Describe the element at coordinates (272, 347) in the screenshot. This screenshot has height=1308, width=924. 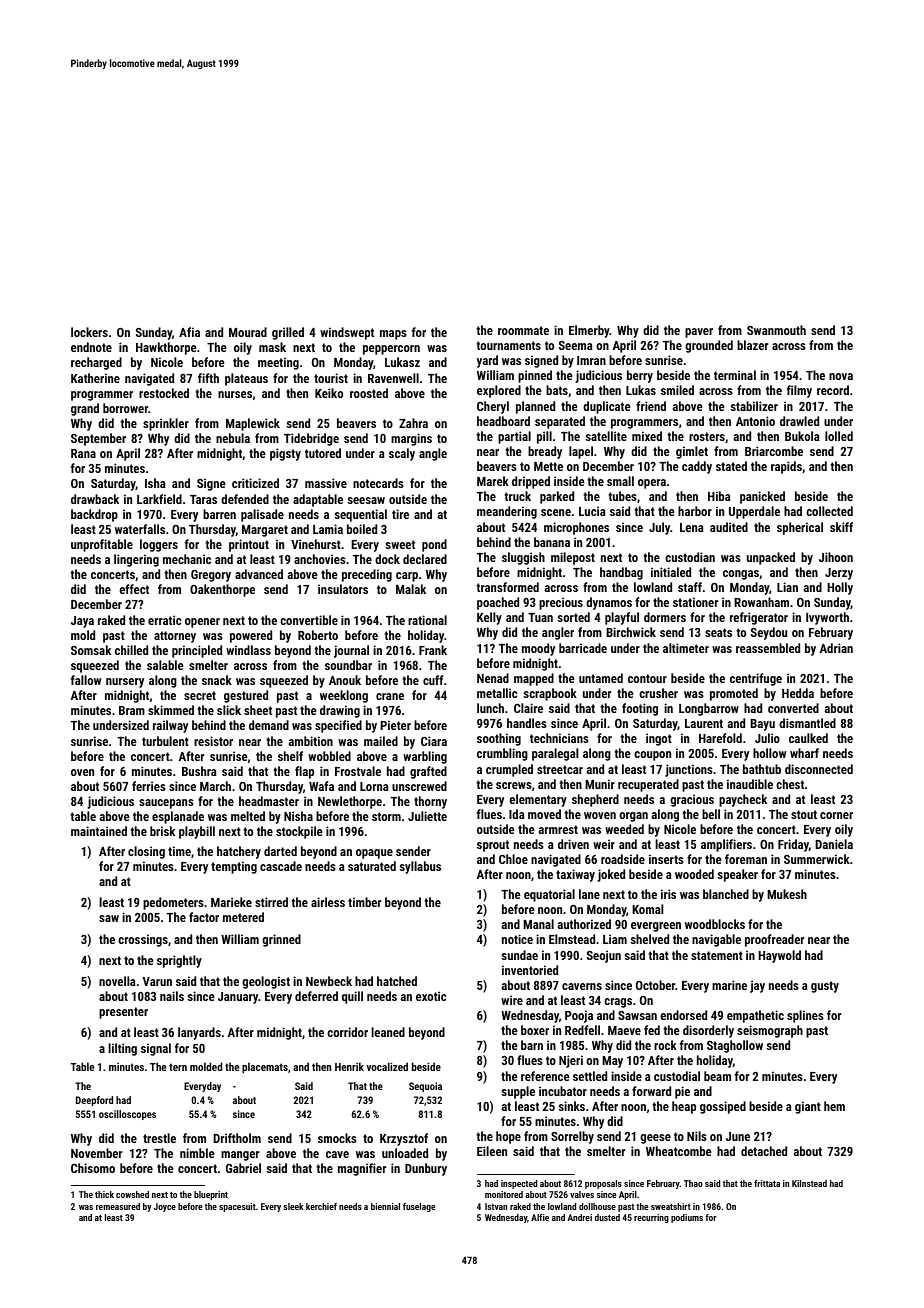
I see `mask` at that location.
